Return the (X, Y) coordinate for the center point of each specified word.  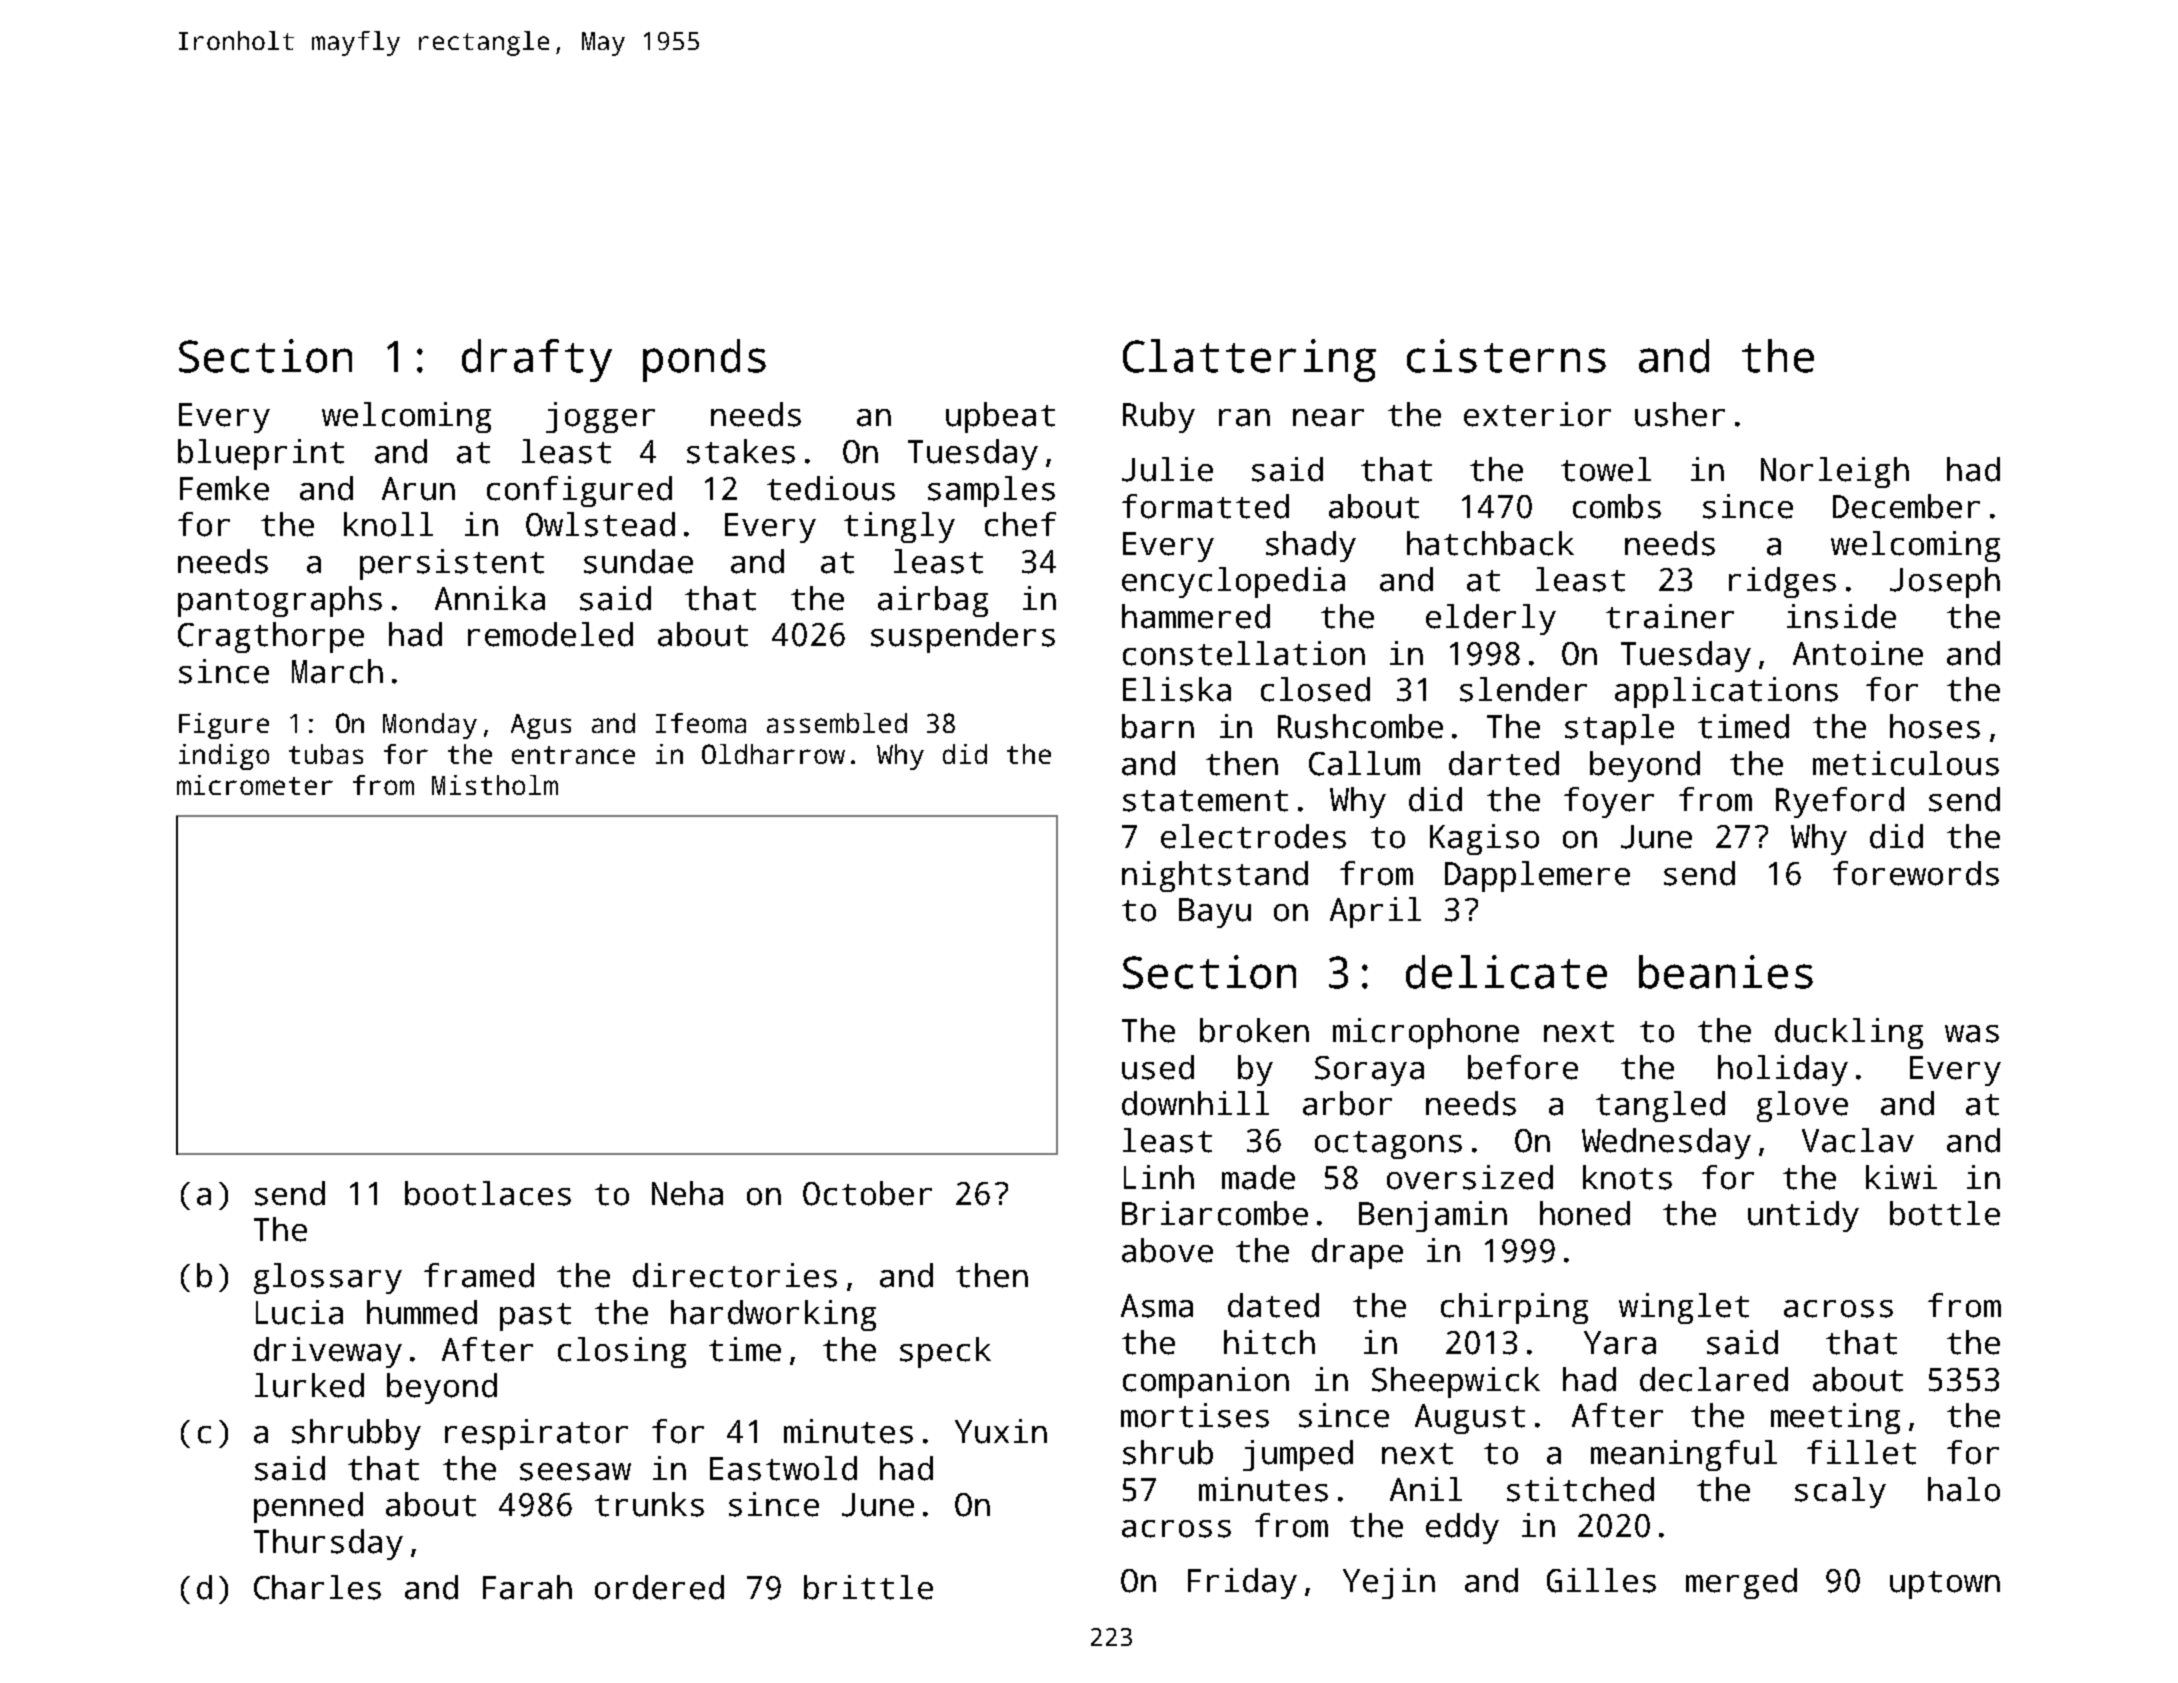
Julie (1167, 469)
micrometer (255, 785)
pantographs (280, 601)
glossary (328, 1278)
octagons (1388, 1145)
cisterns (1506, 356)
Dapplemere (1537, 876)
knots (1627, 1177)
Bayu (1215, 913)
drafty (537, 360)
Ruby (1159, 417)
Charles (317, 1587)
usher (1680, 414)
